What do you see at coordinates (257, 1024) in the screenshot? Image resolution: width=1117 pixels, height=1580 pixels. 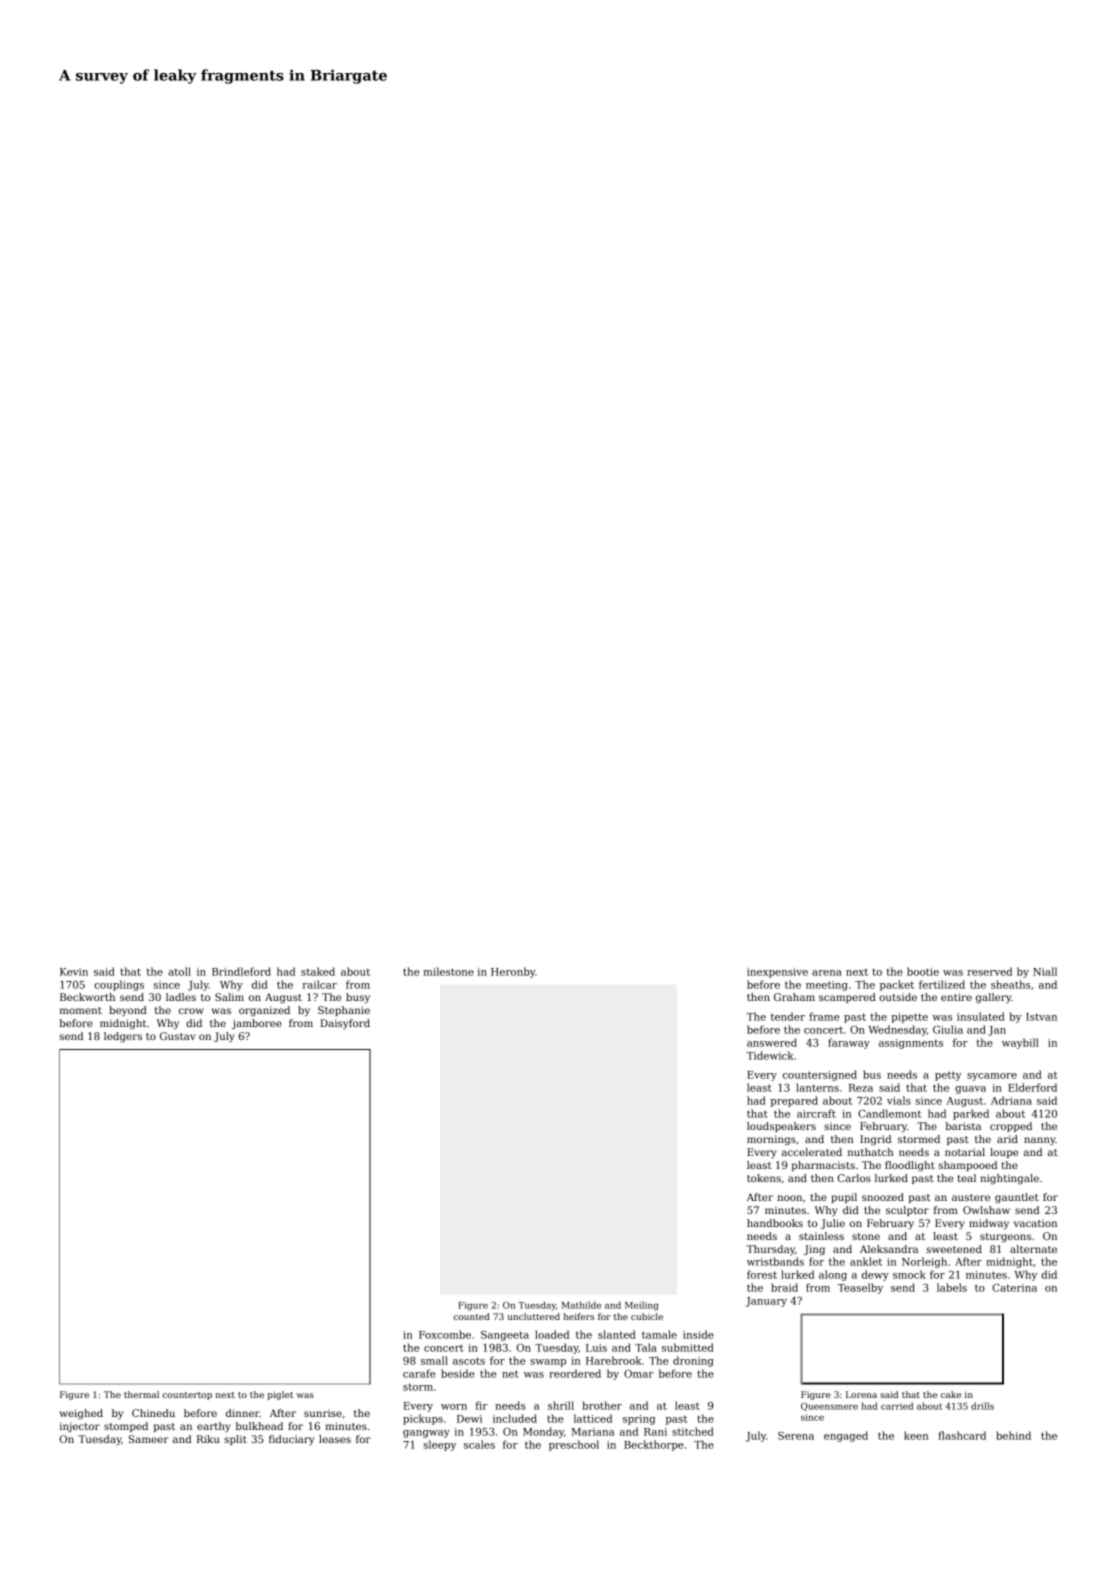 I see `jamboree` at bounding box center [257, 1024].
